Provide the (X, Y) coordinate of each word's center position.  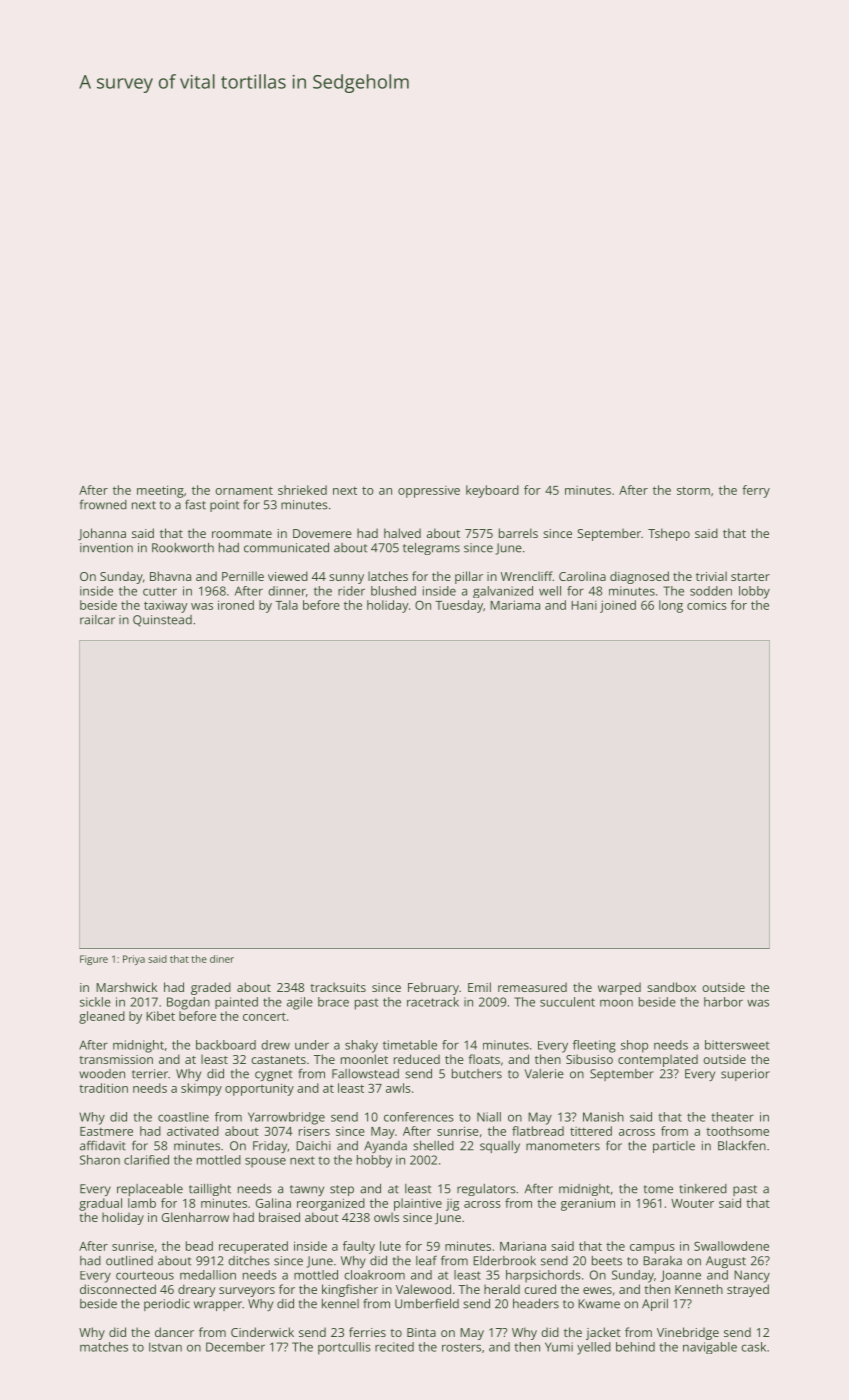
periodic (167, 1305)
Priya (134, 960)
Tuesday (459, 606)
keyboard (492, 491)
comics (707, 605)
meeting (160, 491)
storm (693, 490)
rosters (461, 1347)
